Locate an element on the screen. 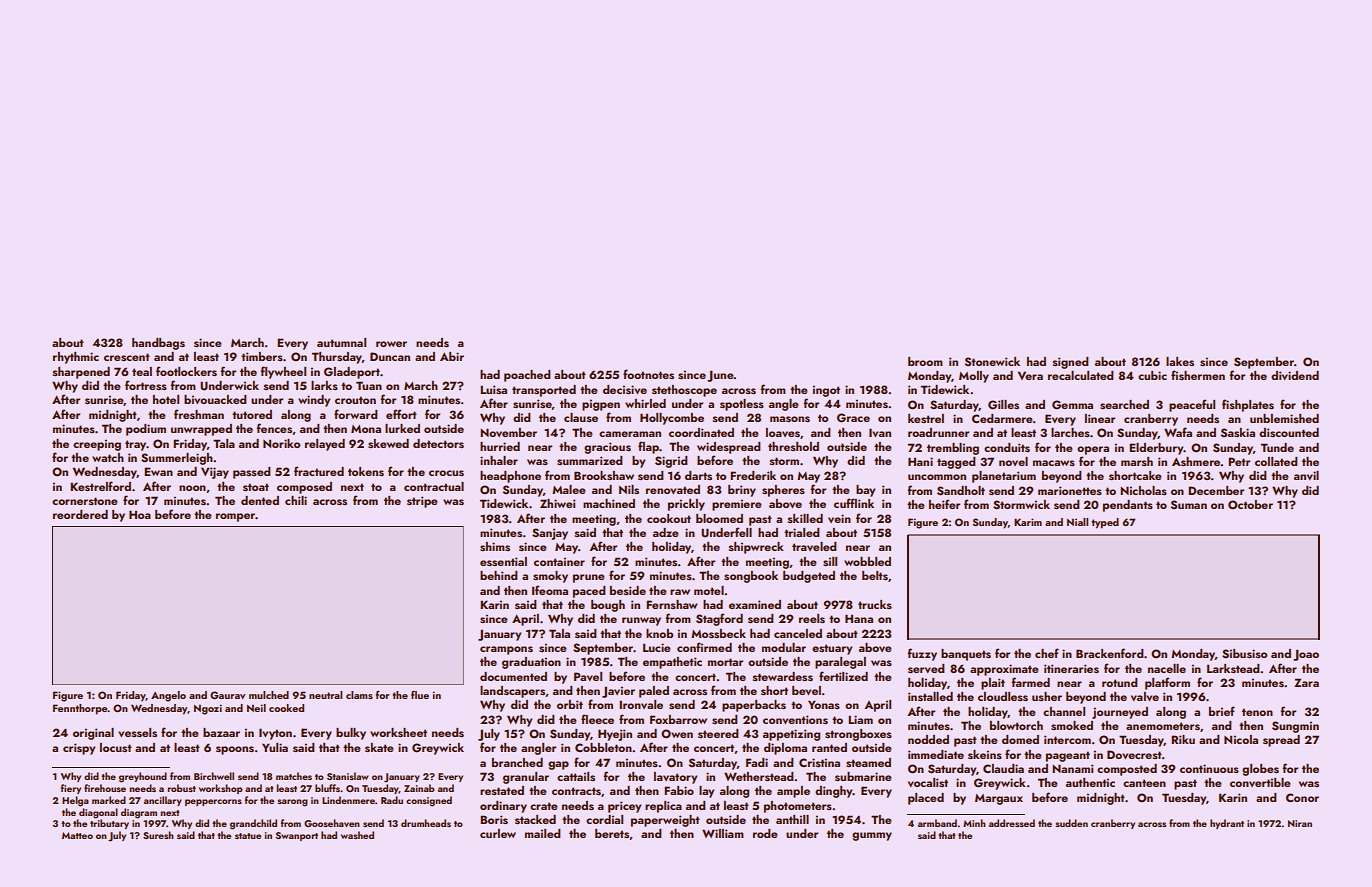  Stonewick is located at coordinates (992, 361).
